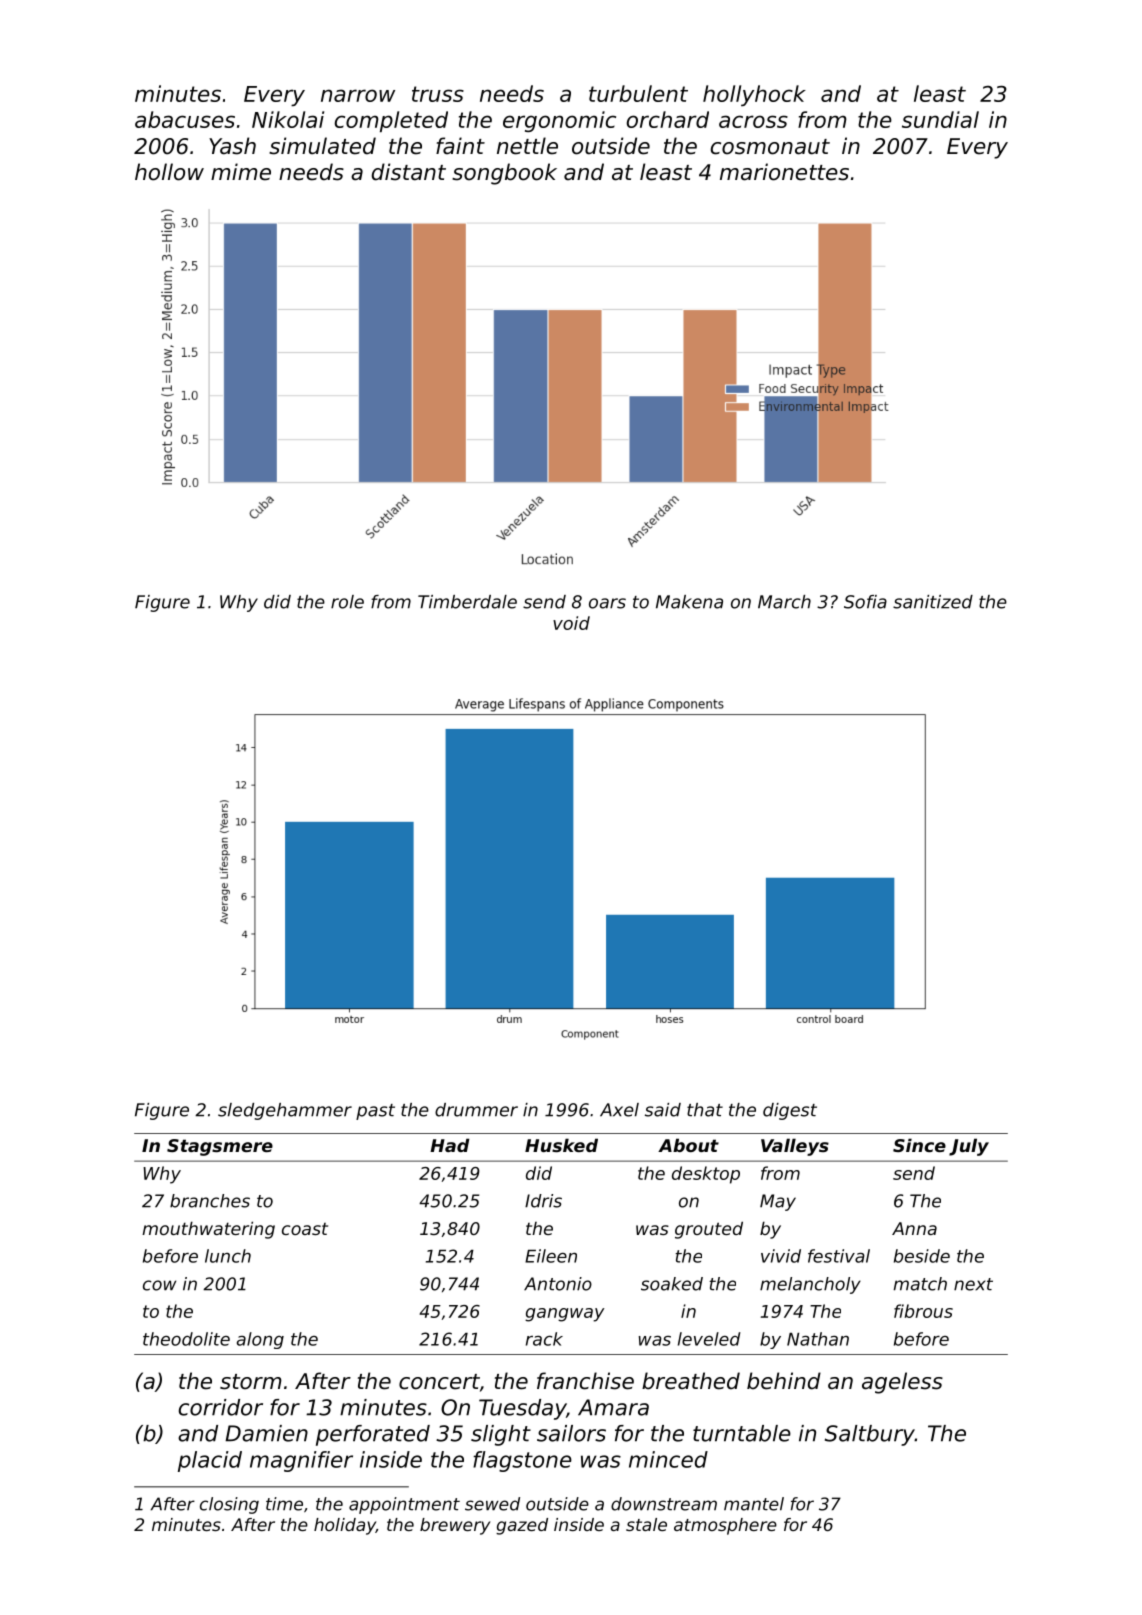 This page has height=1615, width=1142. I want to click on distant, so click(409, 172).
